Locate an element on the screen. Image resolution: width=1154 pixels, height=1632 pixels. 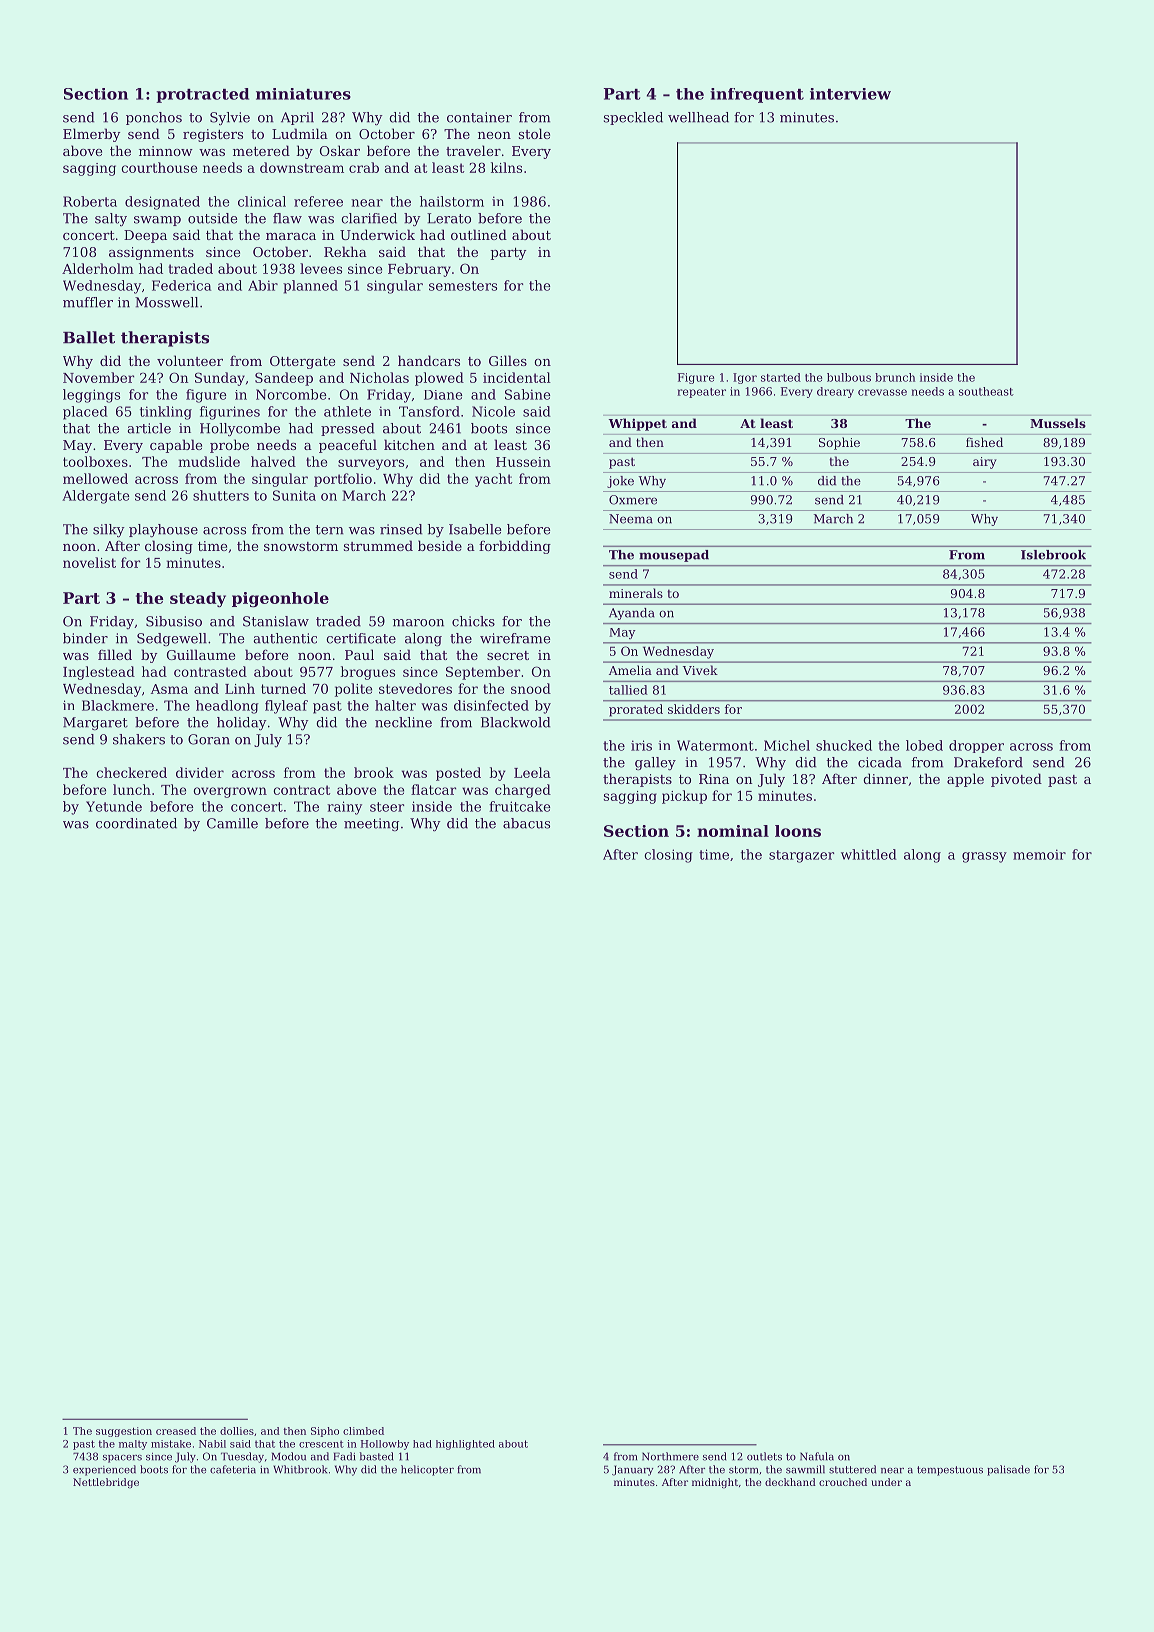
Ballet is located at coordinates (89, 337).
